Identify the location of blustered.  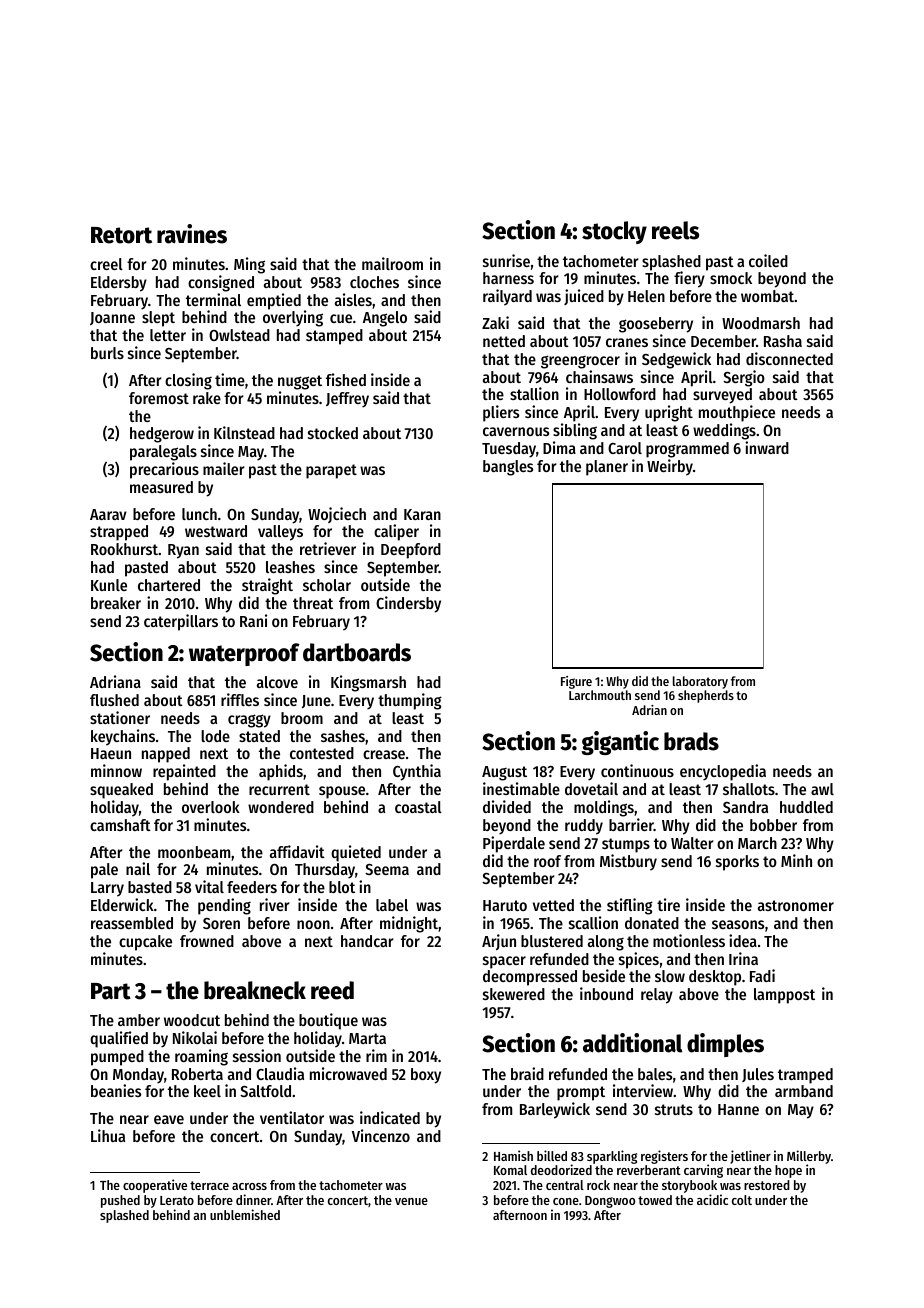
(552, 941).
